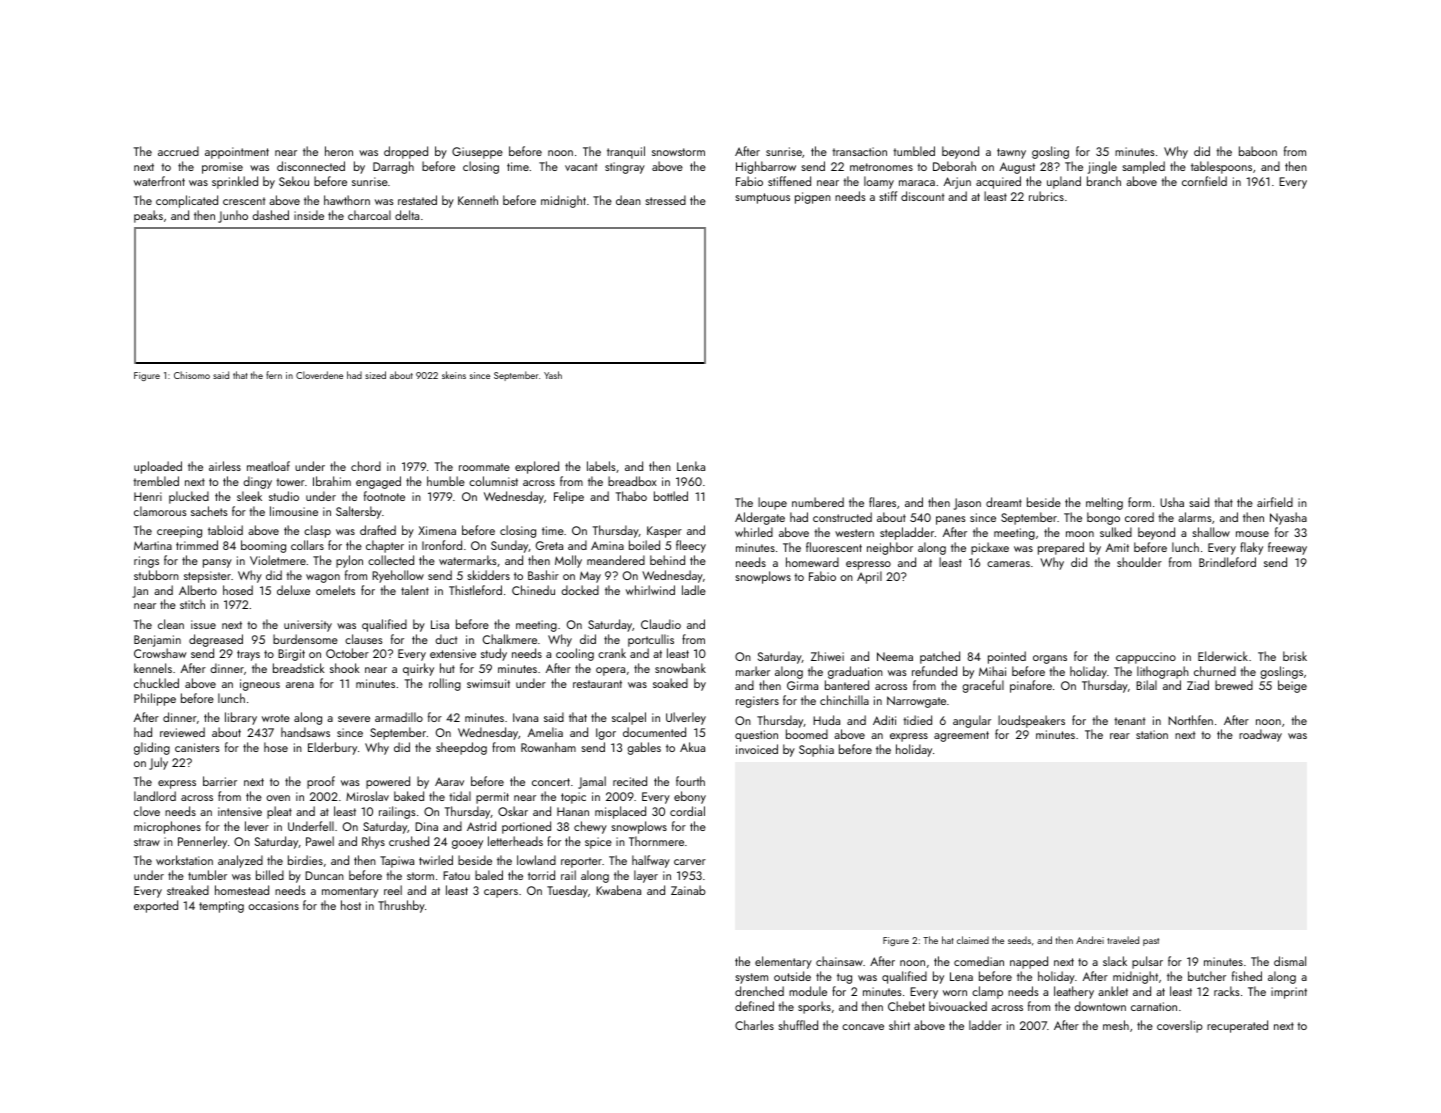 This page has height=1113, width=1441. Describe the element at coordinates (754, 1025) in the page. I see `Charles` at that location.
